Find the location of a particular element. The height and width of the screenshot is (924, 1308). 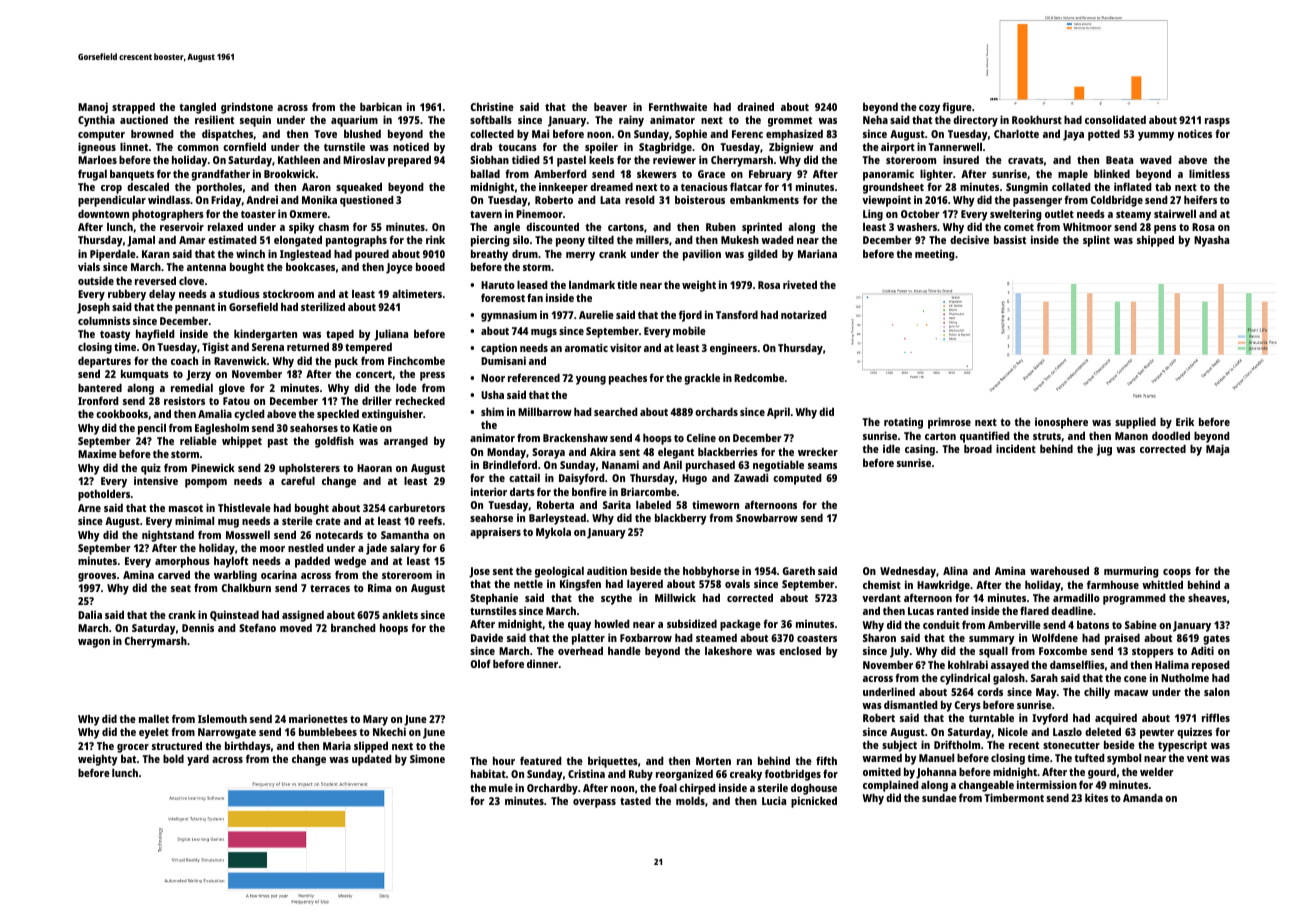

consolidated is located at coordinates (1115, 119).
